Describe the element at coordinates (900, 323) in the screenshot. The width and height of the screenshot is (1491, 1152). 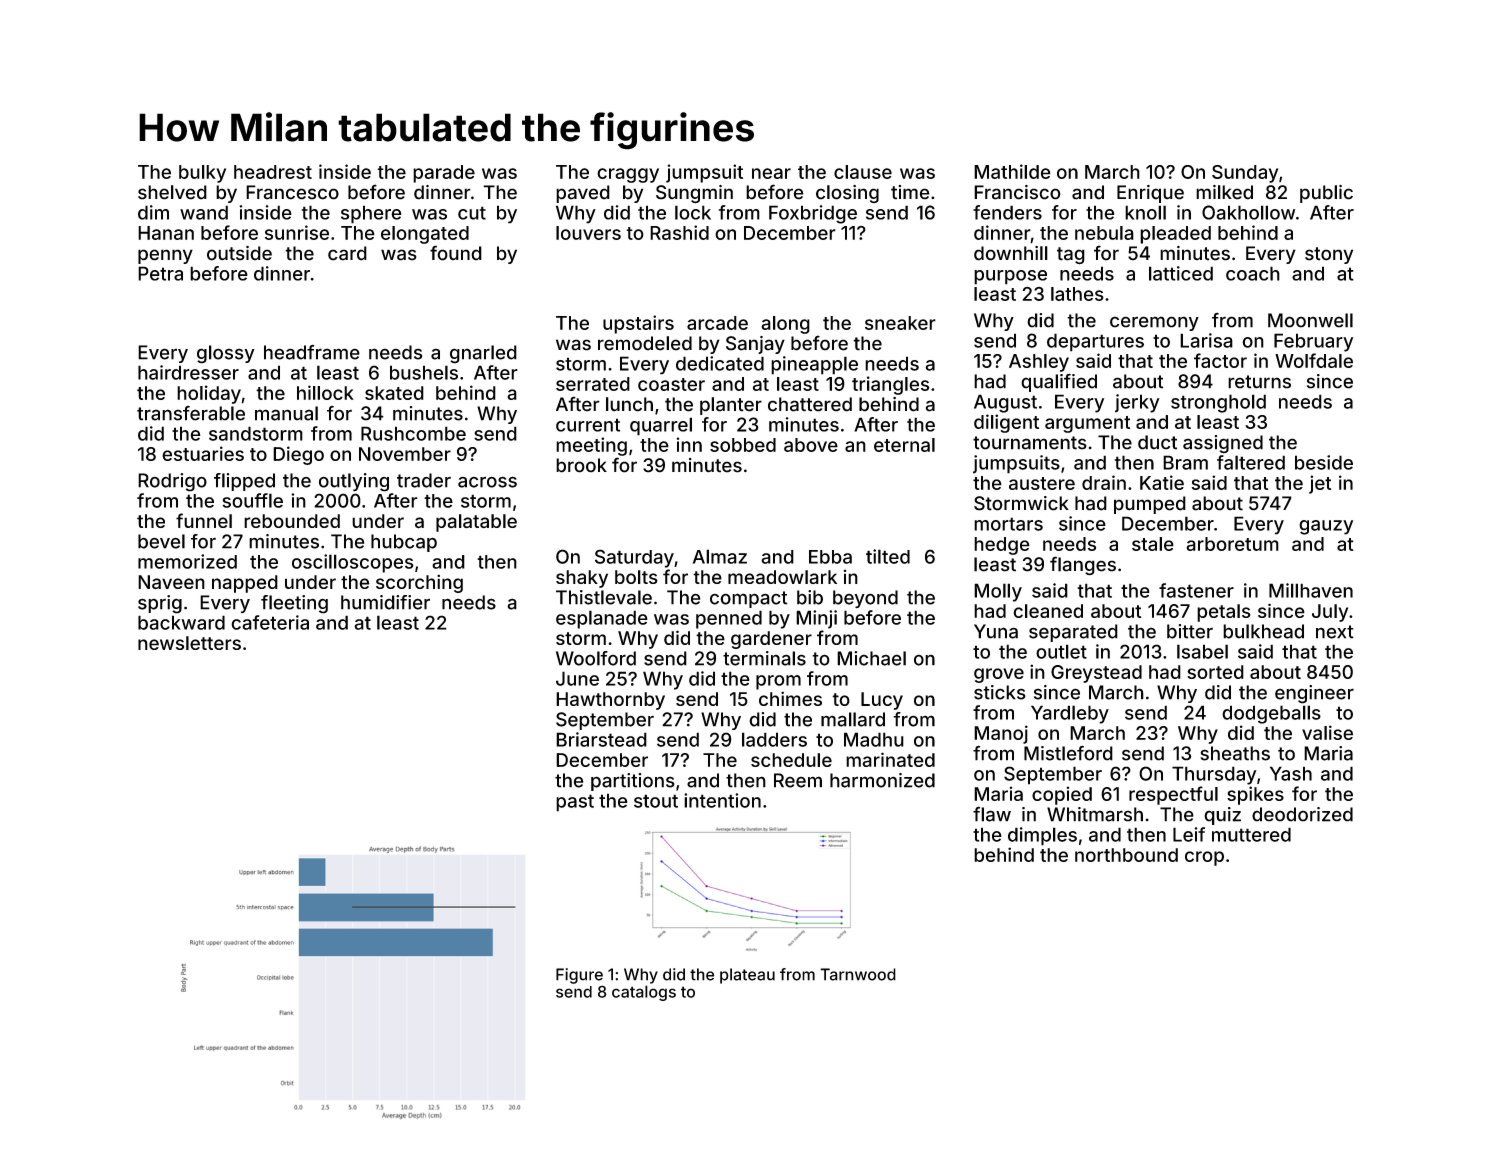
I see `sneaker` at that location.
